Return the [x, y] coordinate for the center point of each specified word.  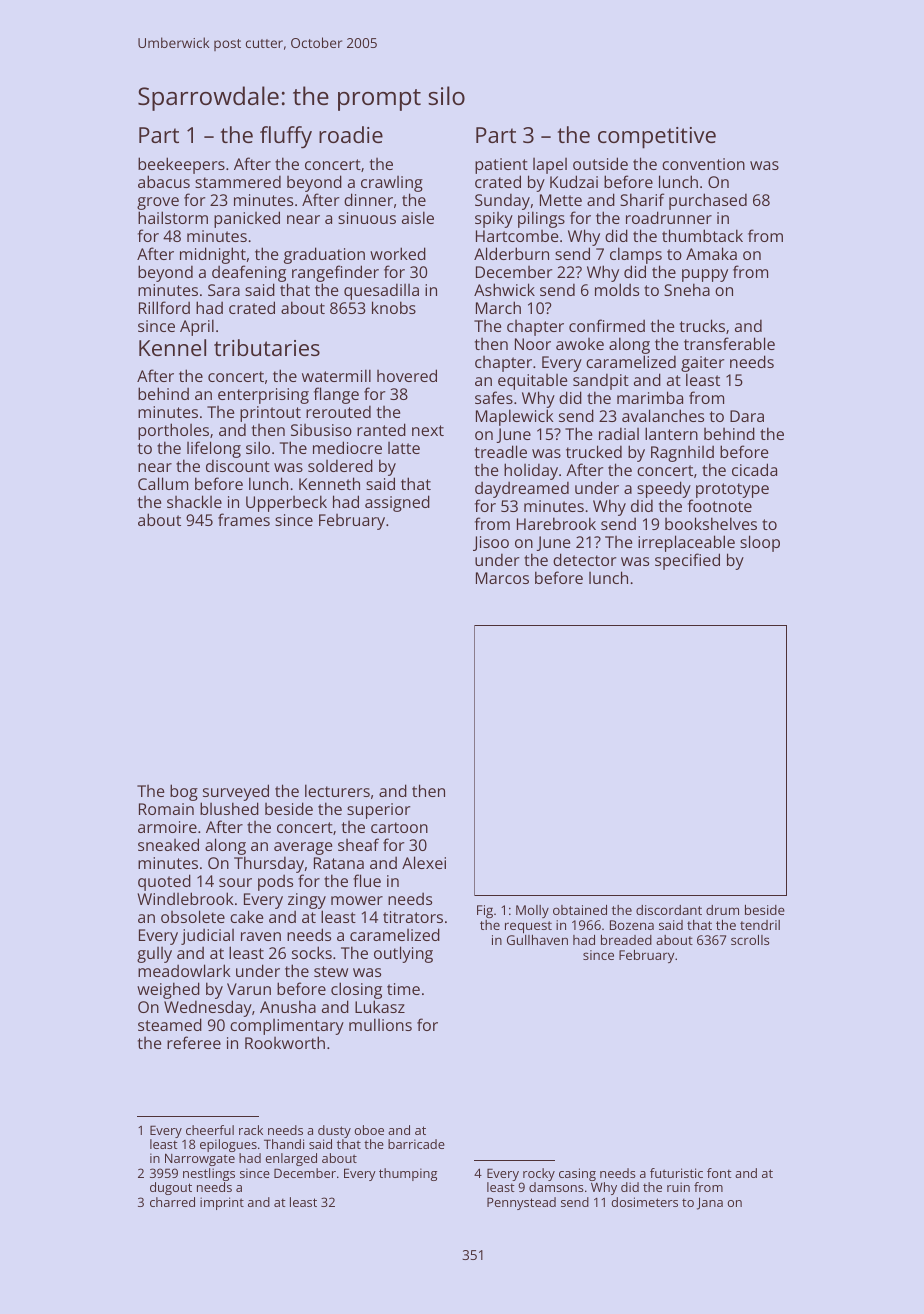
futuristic [676, 1173]
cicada [754, 469]
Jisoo [491, 543]
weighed [168, 990]
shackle [194, 501]
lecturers [337, 790]
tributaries [267, 347]
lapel [550, 166]
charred [172, 1202]
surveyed [236, 792]
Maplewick [515, 417]
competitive [657, 138]
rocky [539, 1174]
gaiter [703, 364]
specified [687, 561]
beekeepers [181, 165]
